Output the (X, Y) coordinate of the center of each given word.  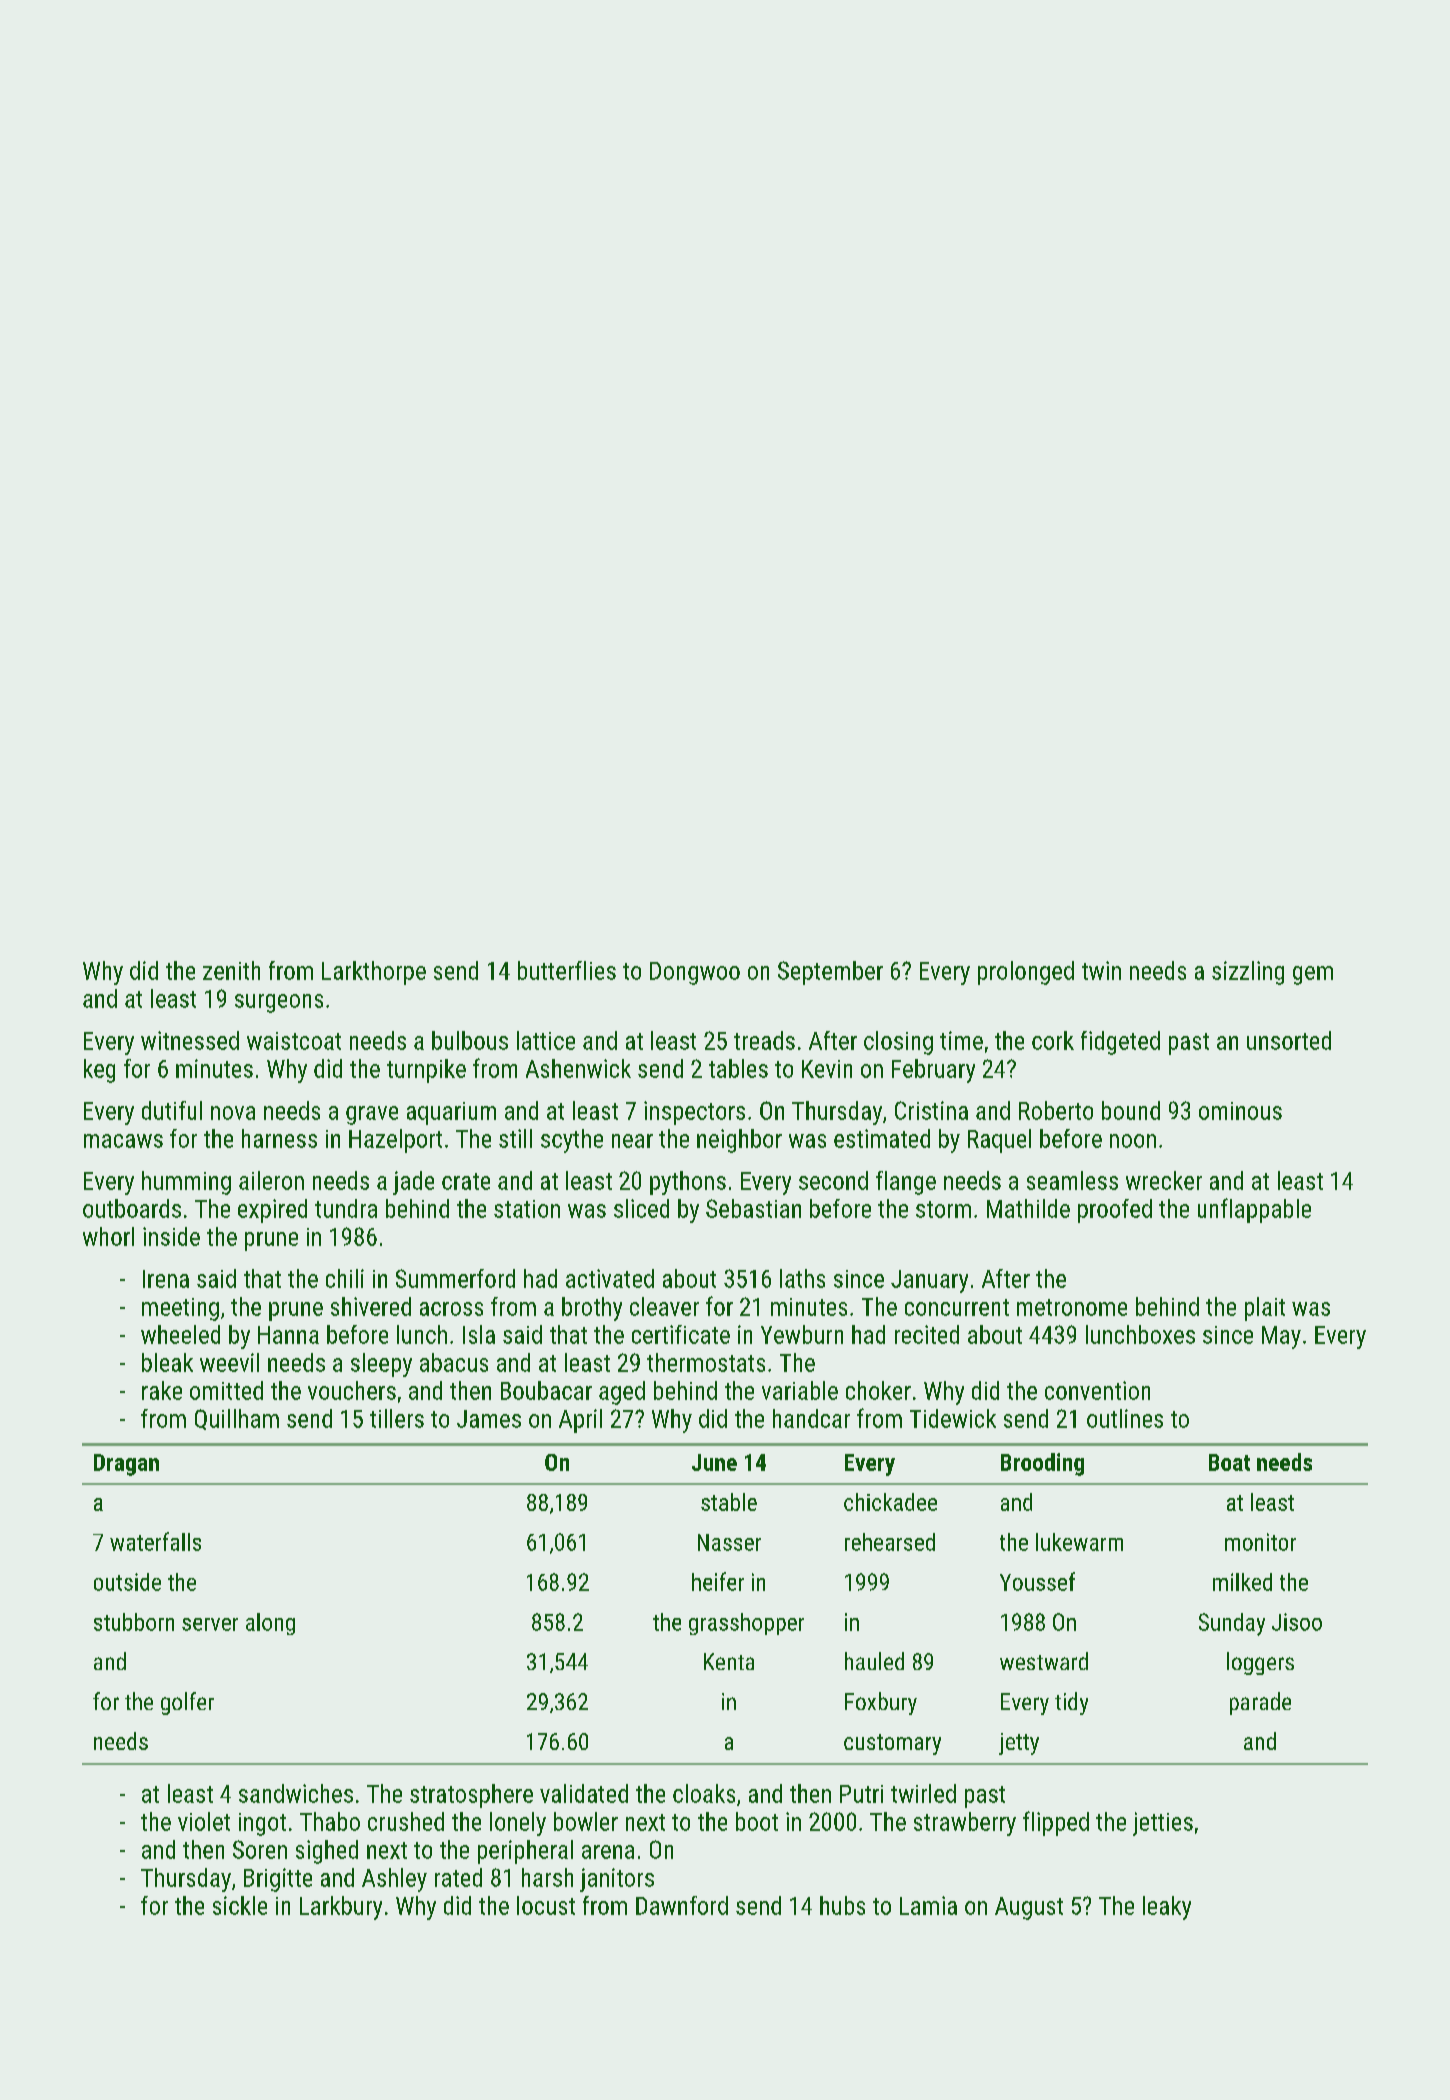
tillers (397, 1418)
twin (1101, 970)
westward (1044, 1661)
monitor (1260, 1542)
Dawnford (682, 1905)
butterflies (567, 970)
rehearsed (890, 1542)
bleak (167, 1362)
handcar (811, 1418)
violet (204, 1821)
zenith (231, 970)
